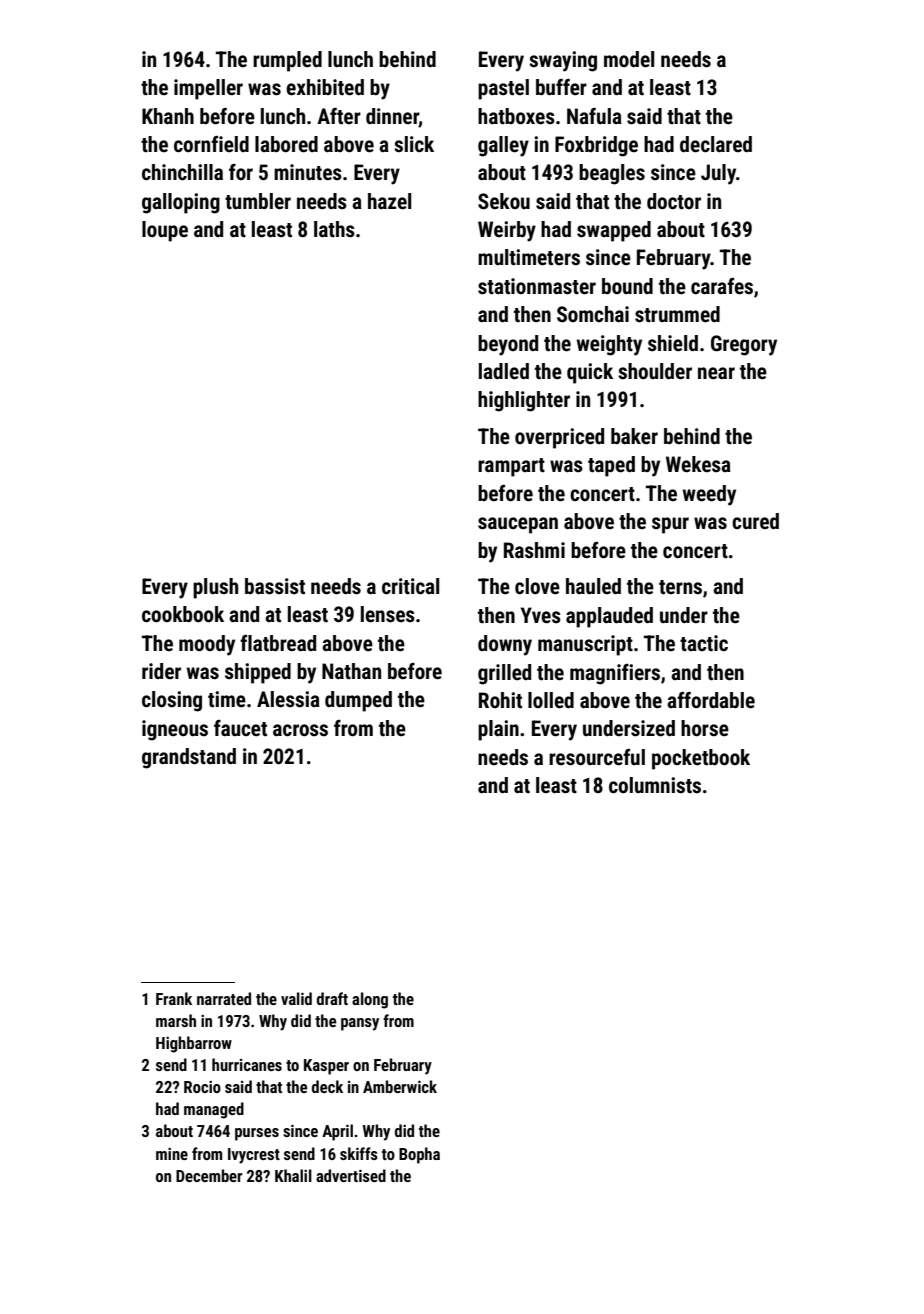 The image size is (924, 1314). Describe the element at coordinates (215, 588) in the screenshot. I see `plush` at that location.
